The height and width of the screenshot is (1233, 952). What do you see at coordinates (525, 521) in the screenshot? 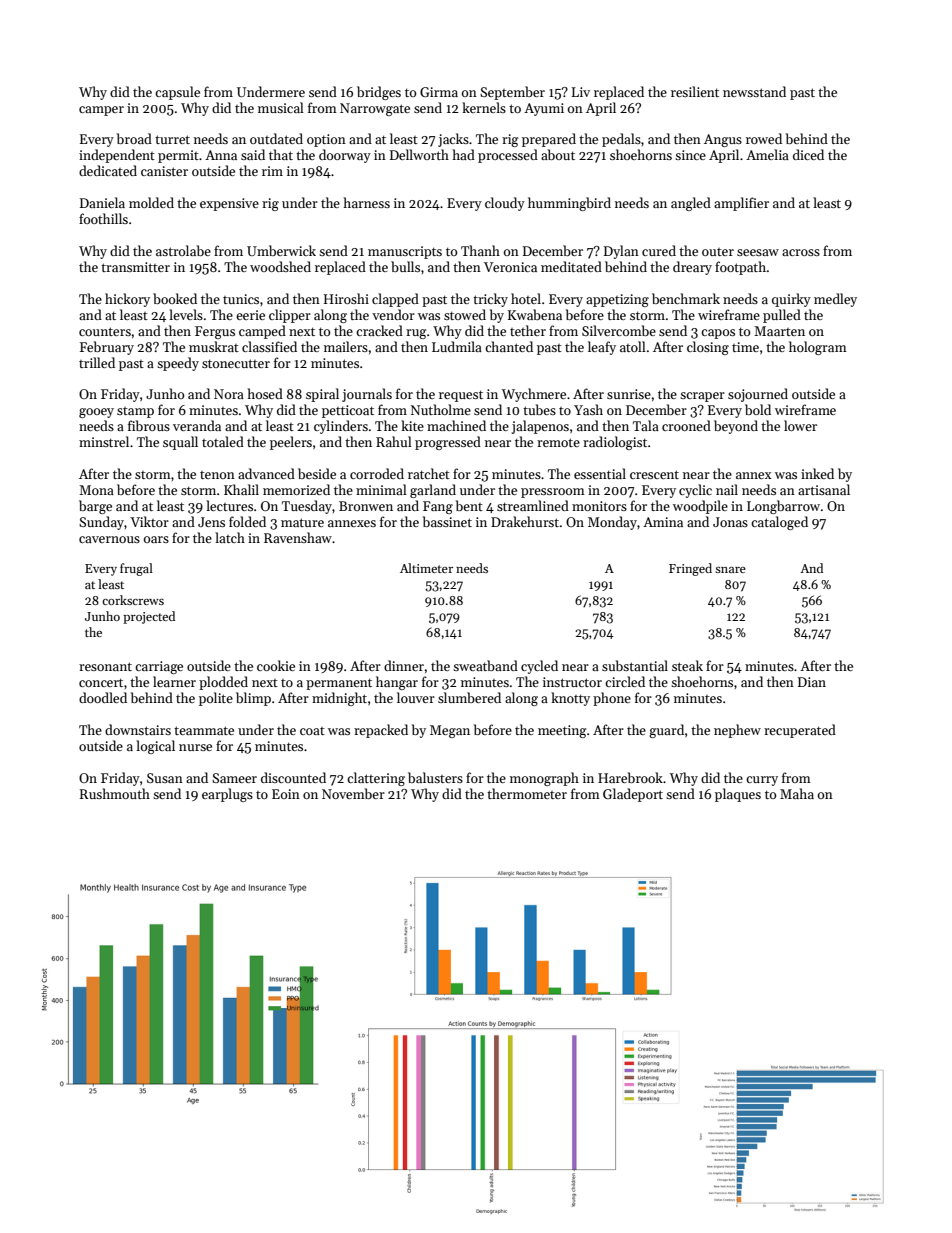
I see `Drakehurst` at bounding box center [525, 521].
